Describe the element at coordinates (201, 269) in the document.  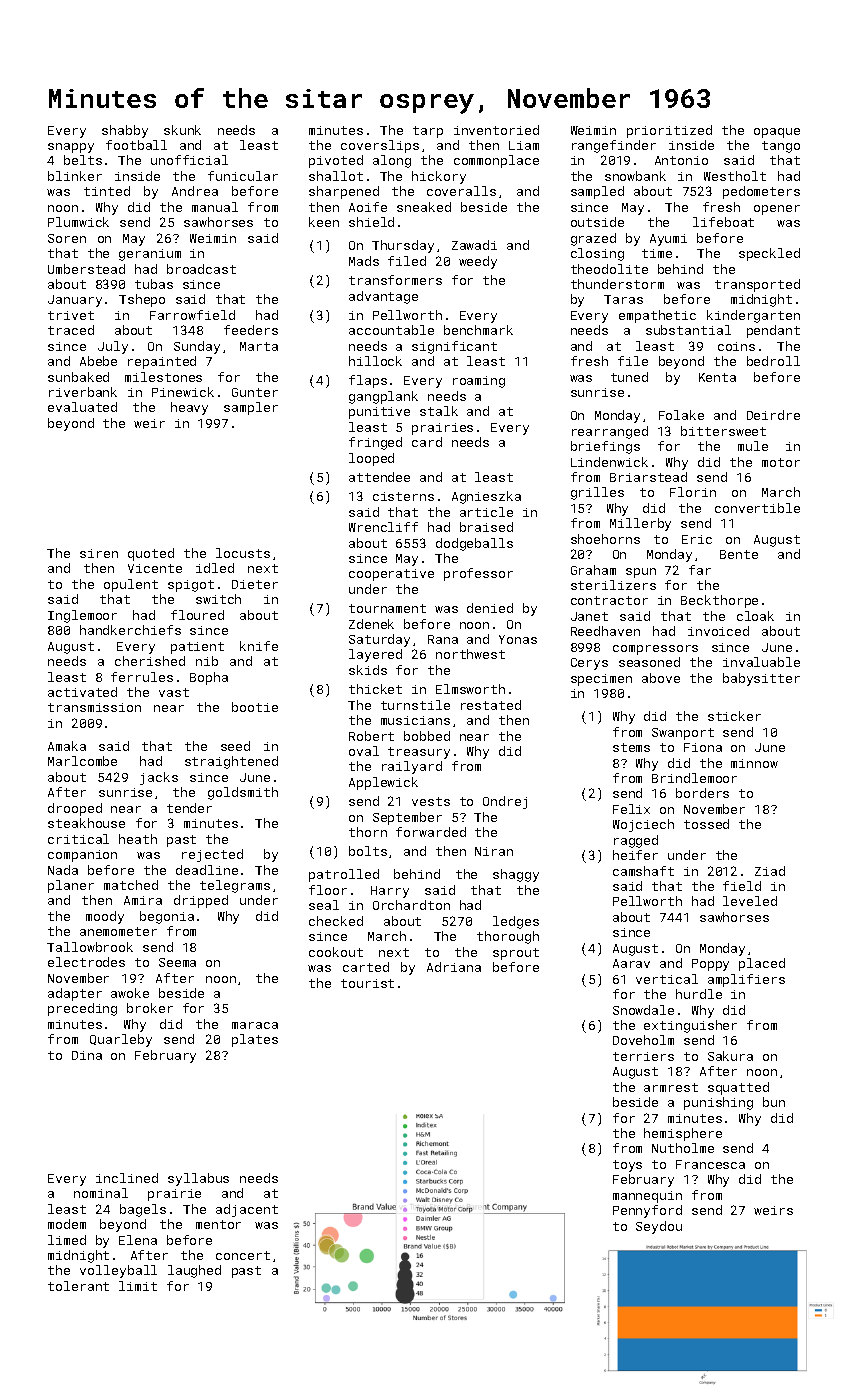
I see `broadcast` at that location.
